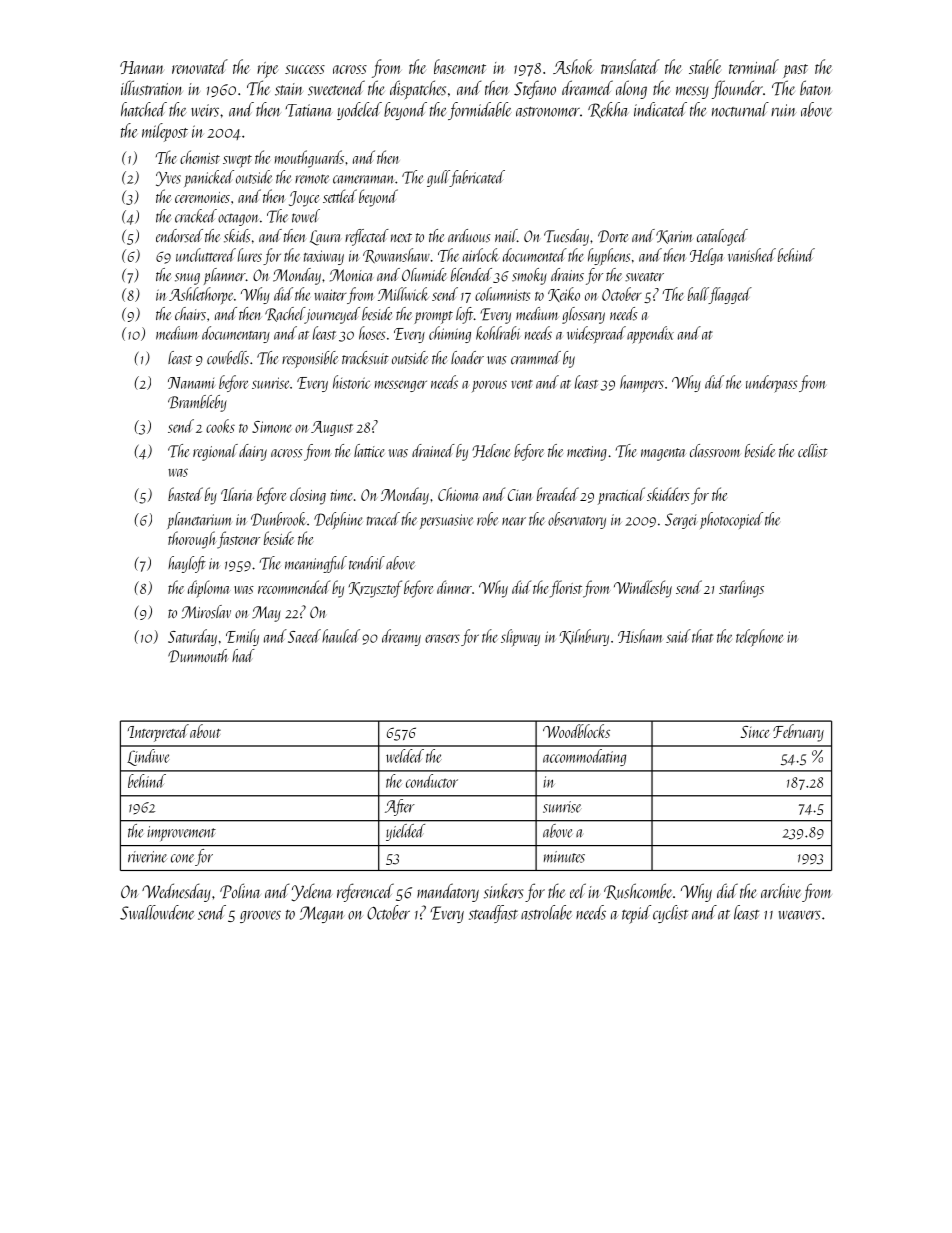 The width and height of the document is (952, 1233). What do you see at coordinates (752, 255) in the document?
I see `vanished` at bounding box center [752, 255].
